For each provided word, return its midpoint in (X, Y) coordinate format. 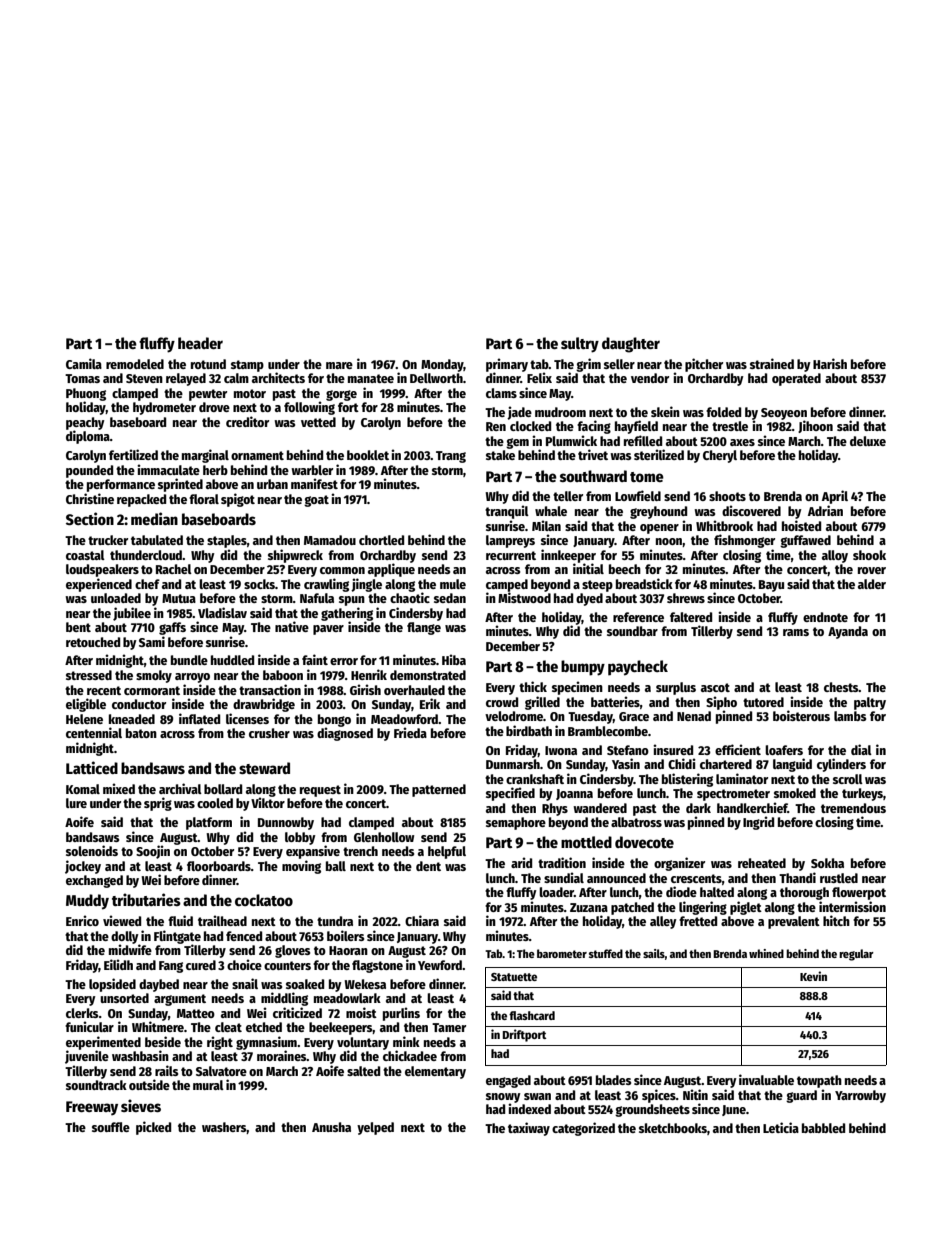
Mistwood (524, 597)
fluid (180, 920)
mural (208, 1085)
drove (214, 407)
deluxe (868, 441)
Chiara (422, 920)
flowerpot (859, 893)
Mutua (179, 598)
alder (872, 584)
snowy (503, 1098)
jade (519, 413)
